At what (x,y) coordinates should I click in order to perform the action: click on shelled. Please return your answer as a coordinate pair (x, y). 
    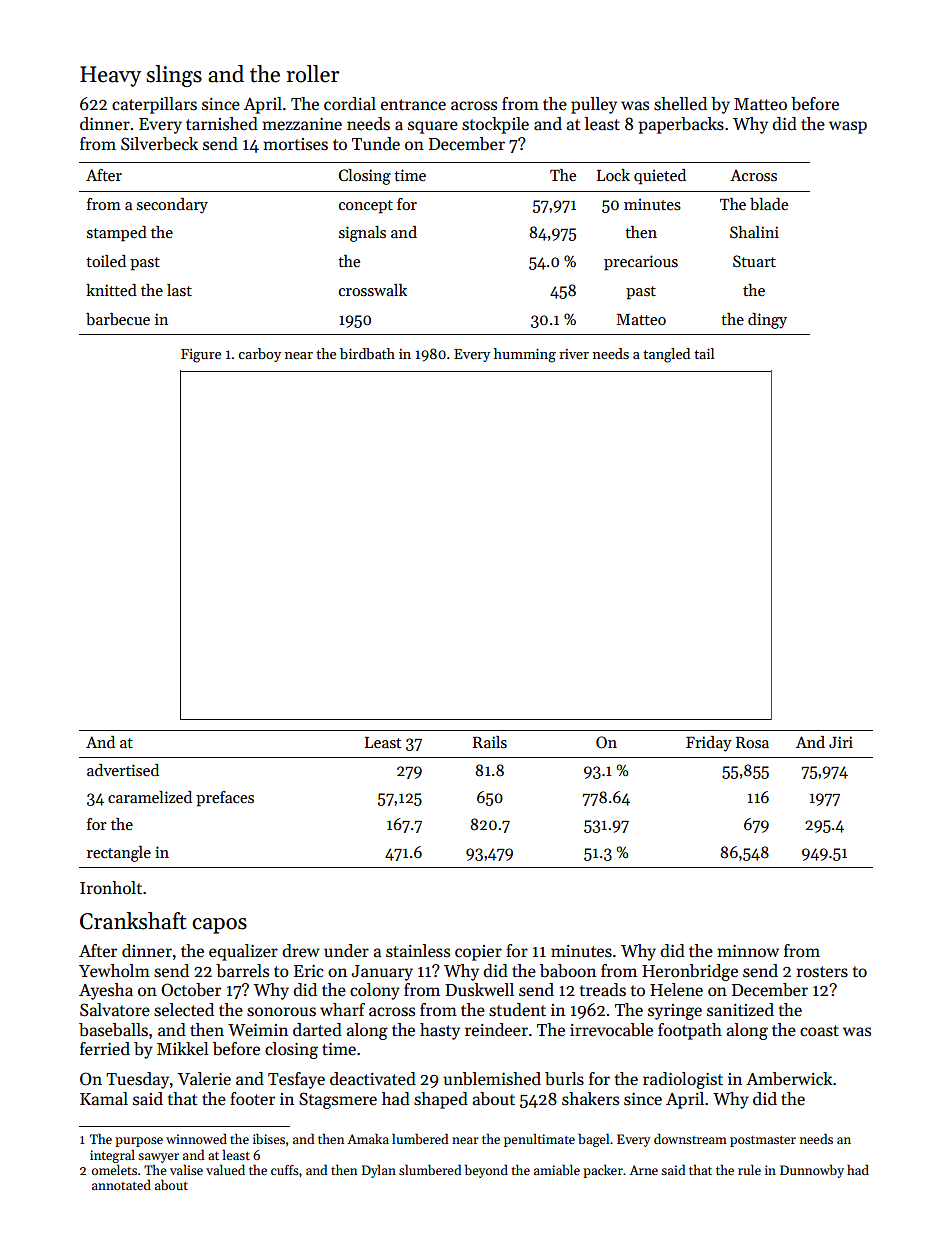
    Looking at the image, I should click on (680, 104).
